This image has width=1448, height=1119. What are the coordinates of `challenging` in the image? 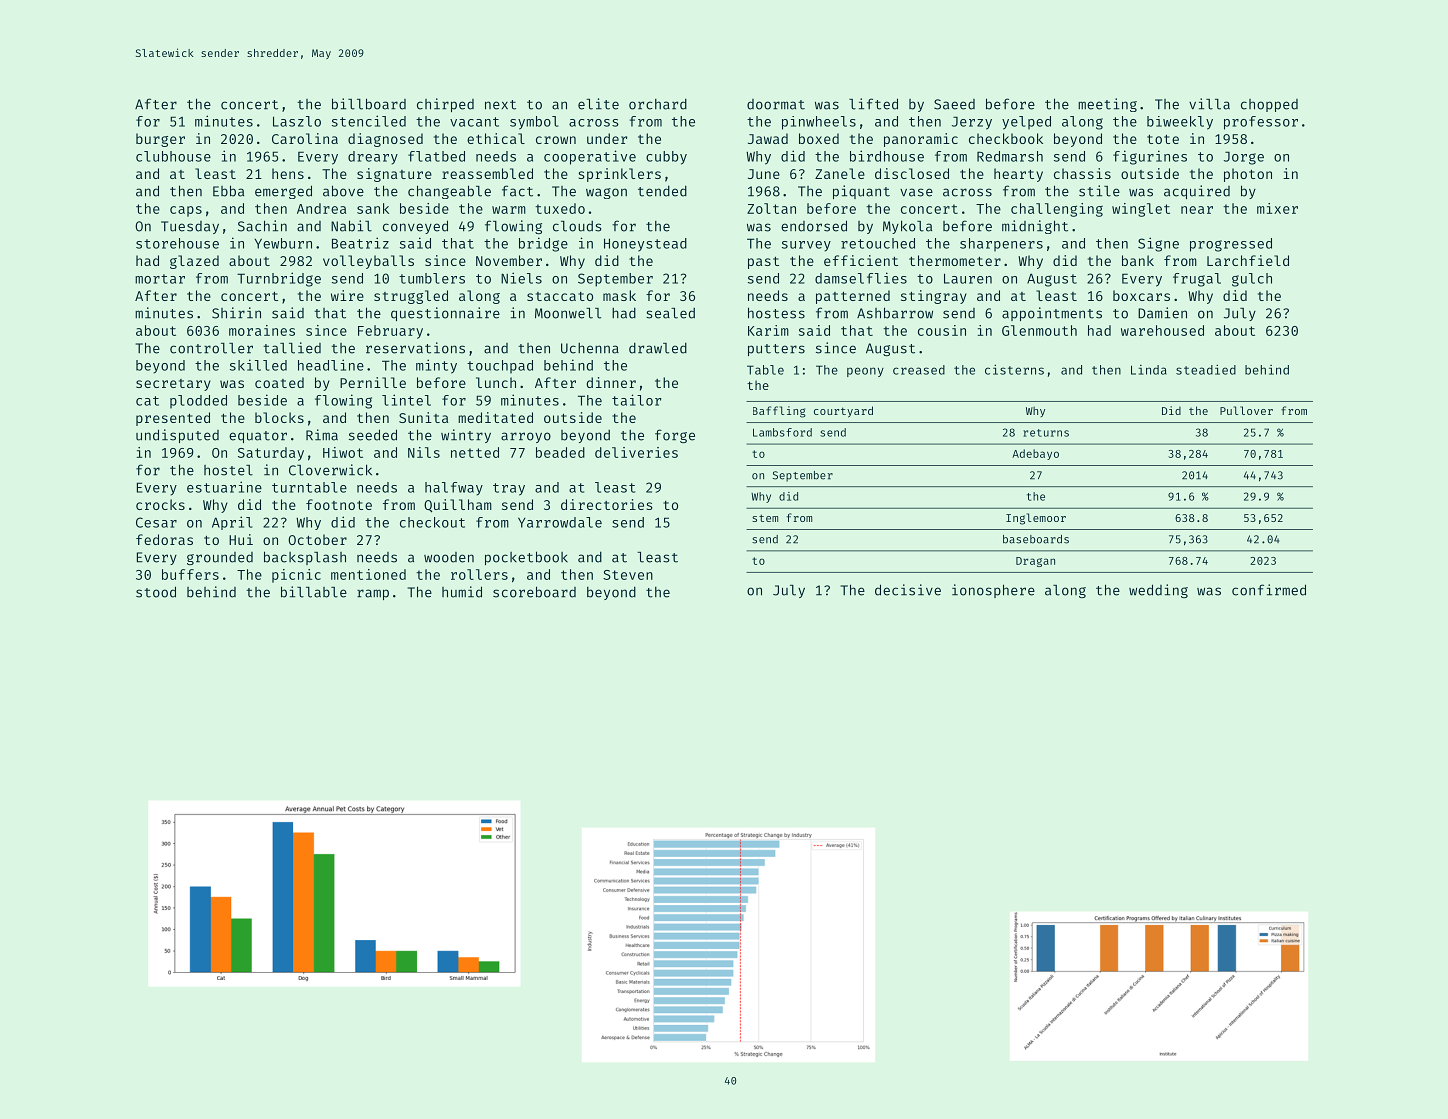 It's located at (1057, 210).
